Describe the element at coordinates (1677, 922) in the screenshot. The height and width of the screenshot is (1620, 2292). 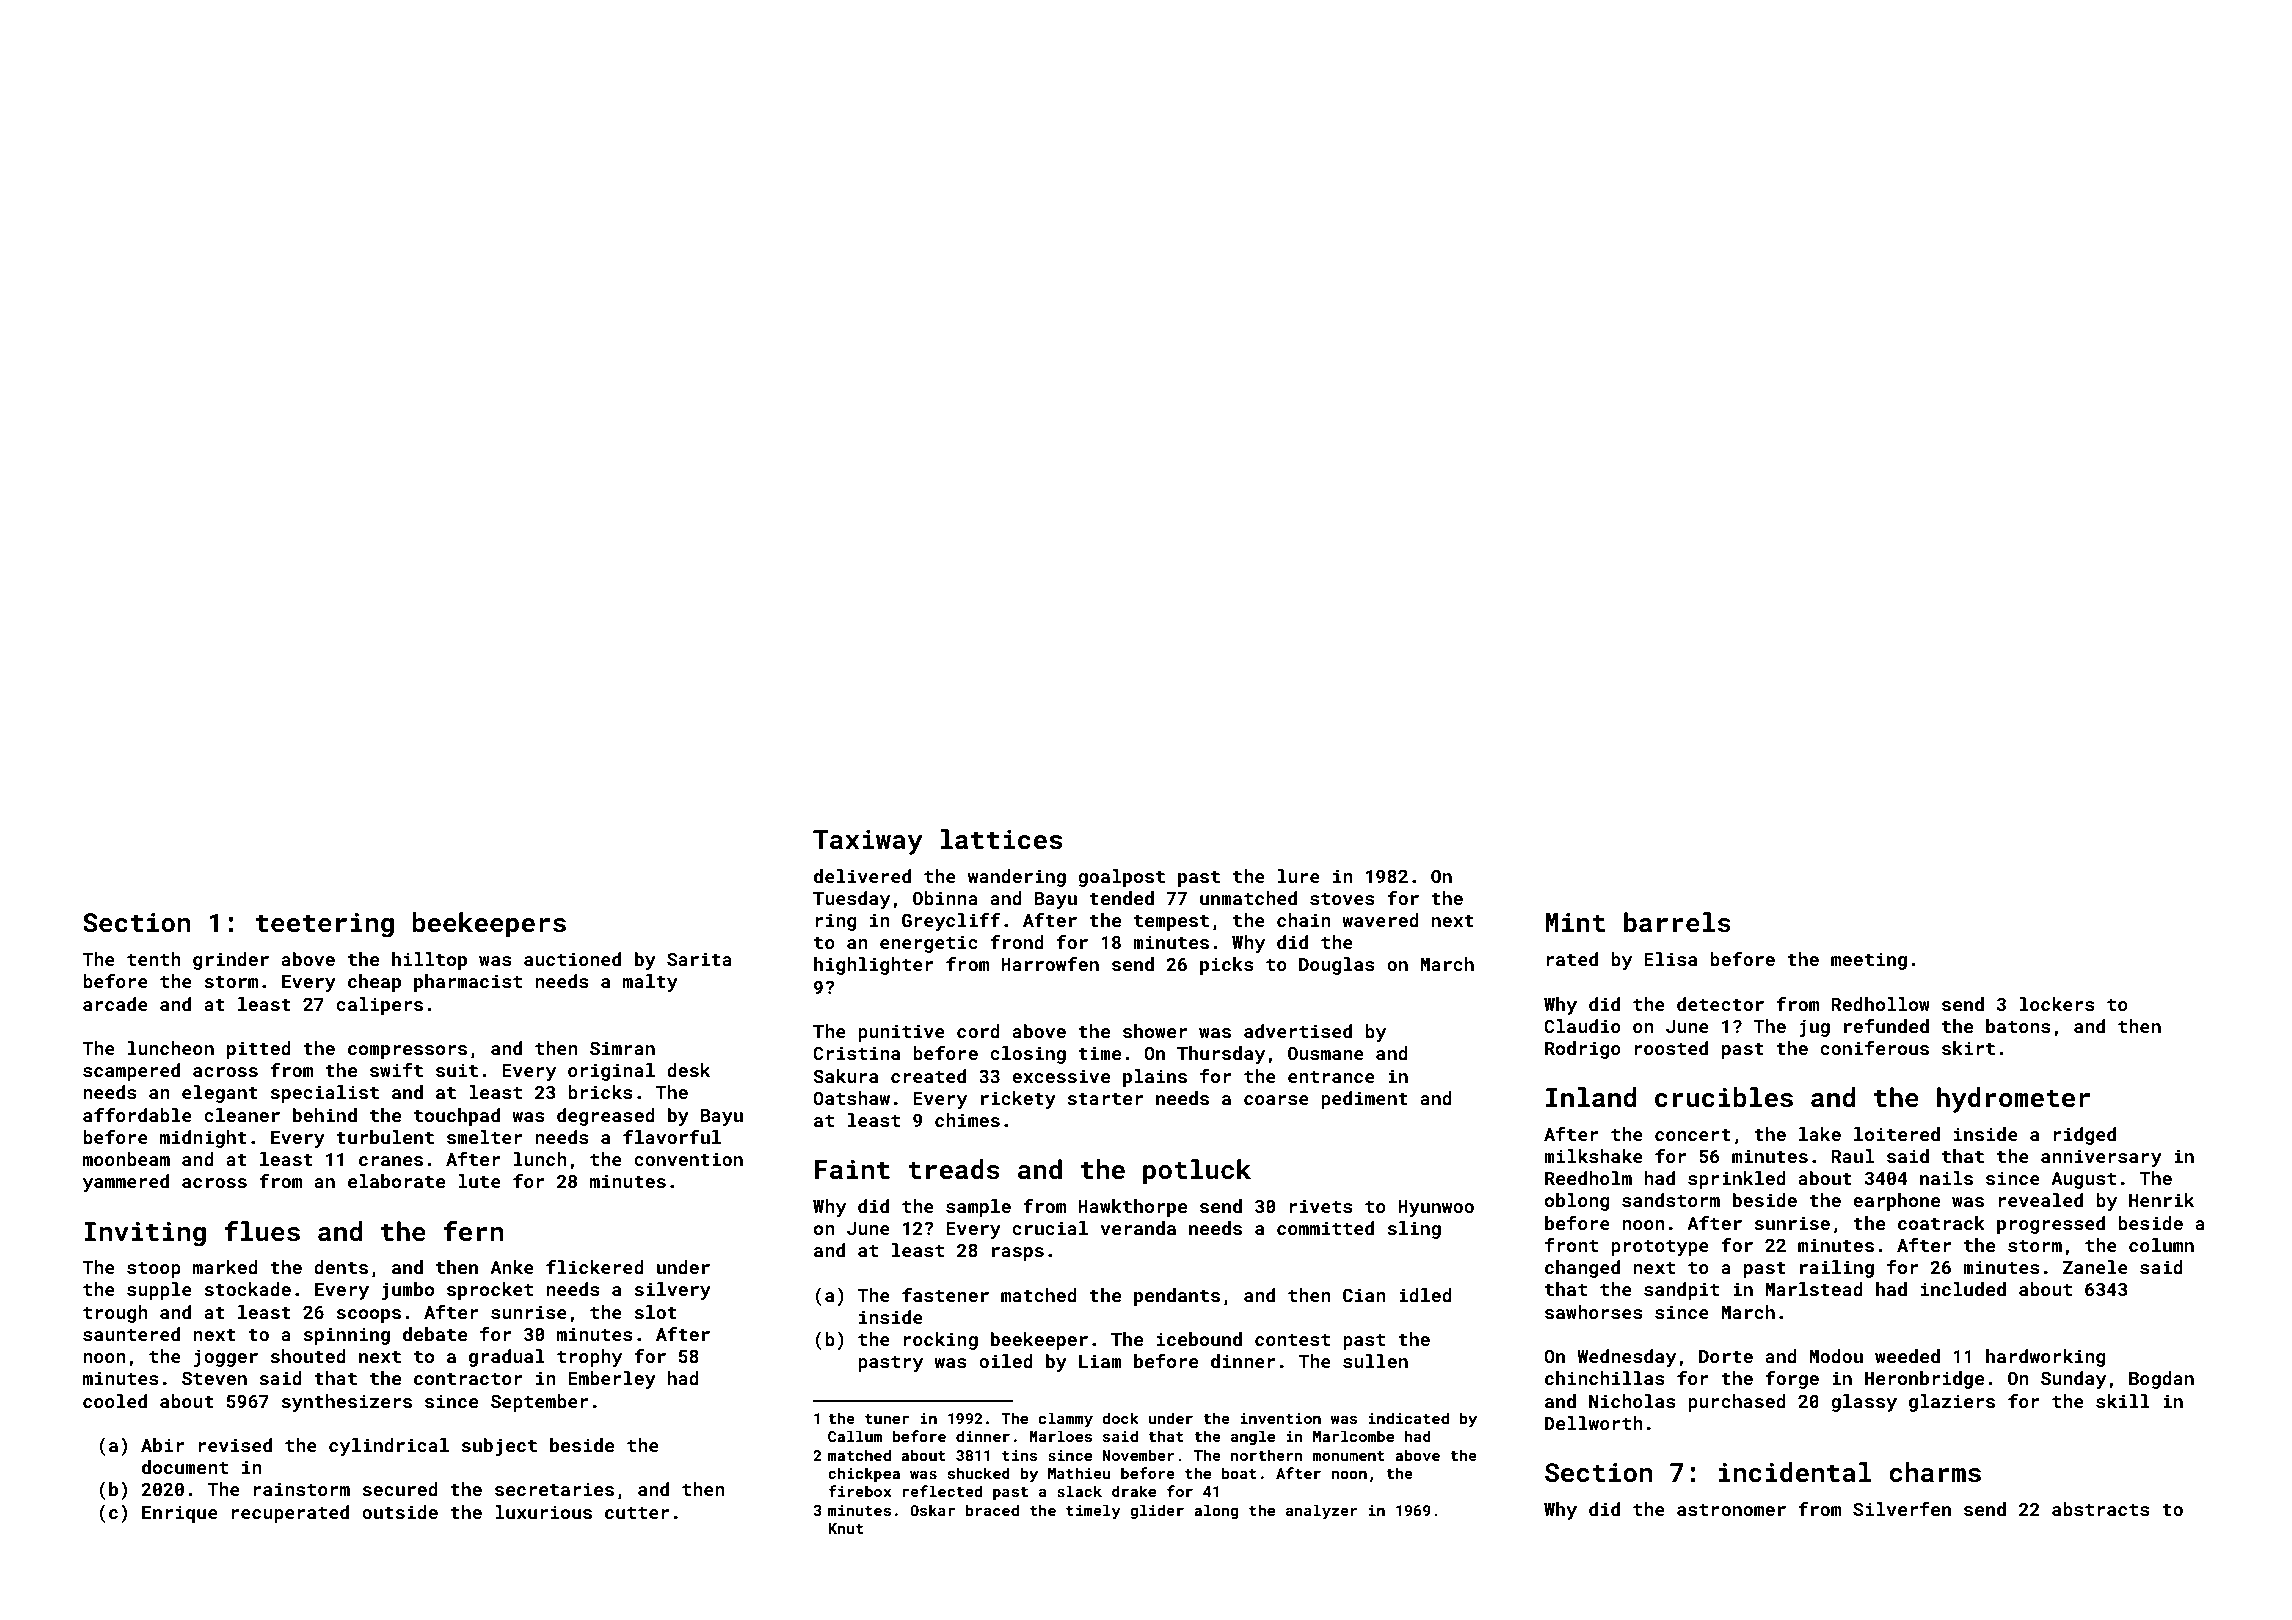
I see `barrels` at that location.
